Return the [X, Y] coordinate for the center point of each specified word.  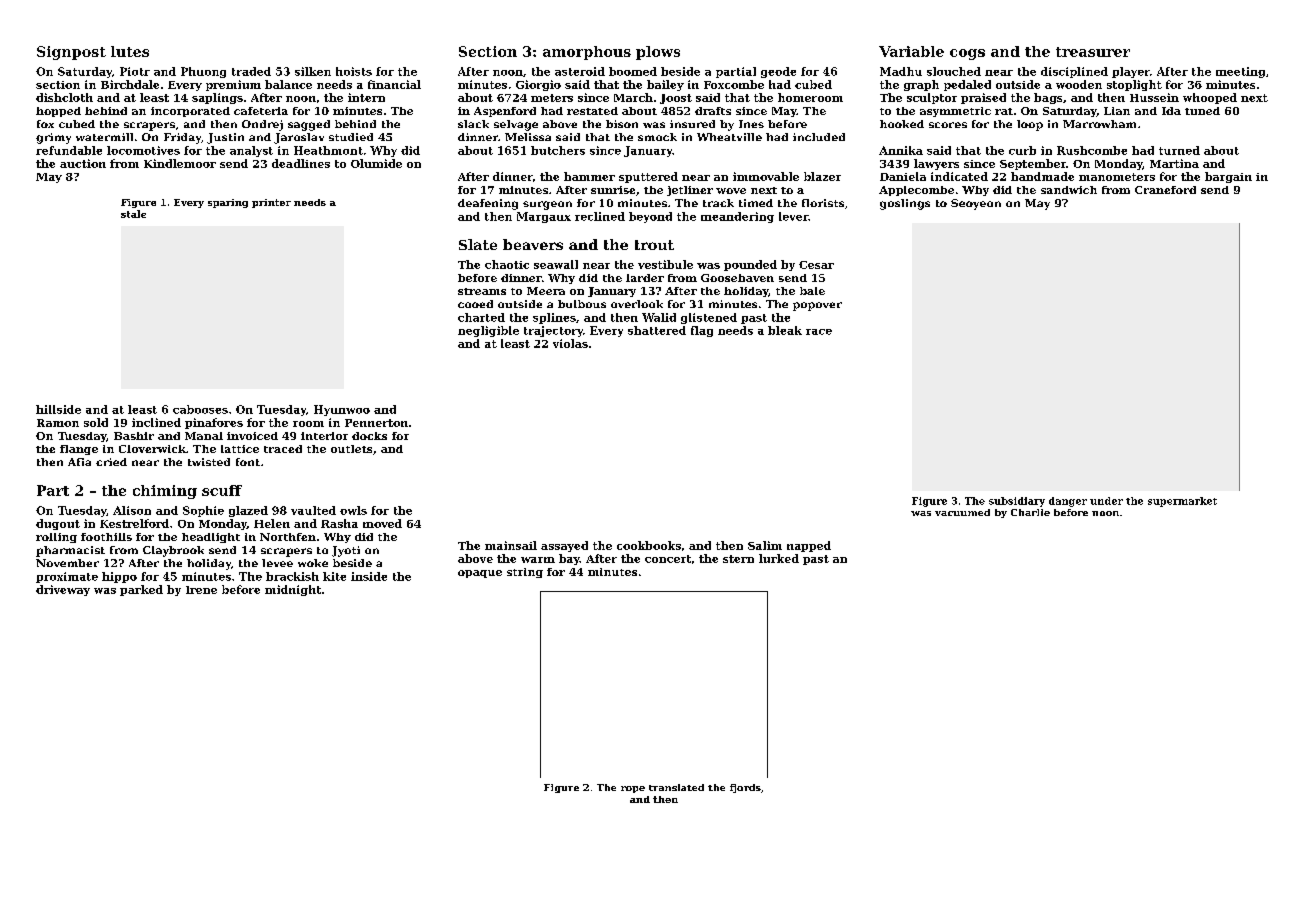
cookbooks [649, 545]
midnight [293, 590]
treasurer [1093, 52]
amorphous [587, 53]
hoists [354, 71]
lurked [779, 558]
